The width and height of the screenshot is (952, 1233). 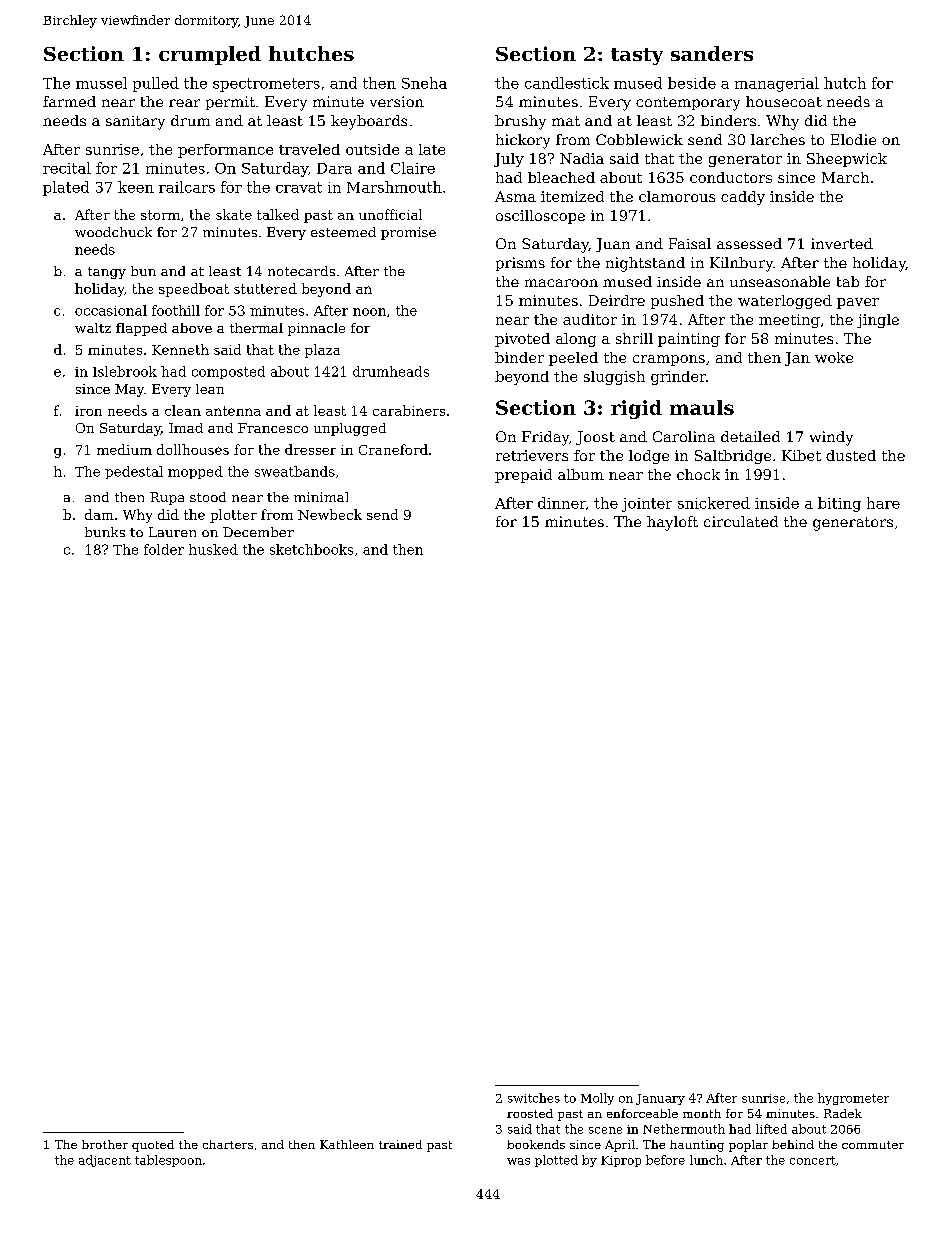 I want to click on brother, so click(x=105, y=1144).
